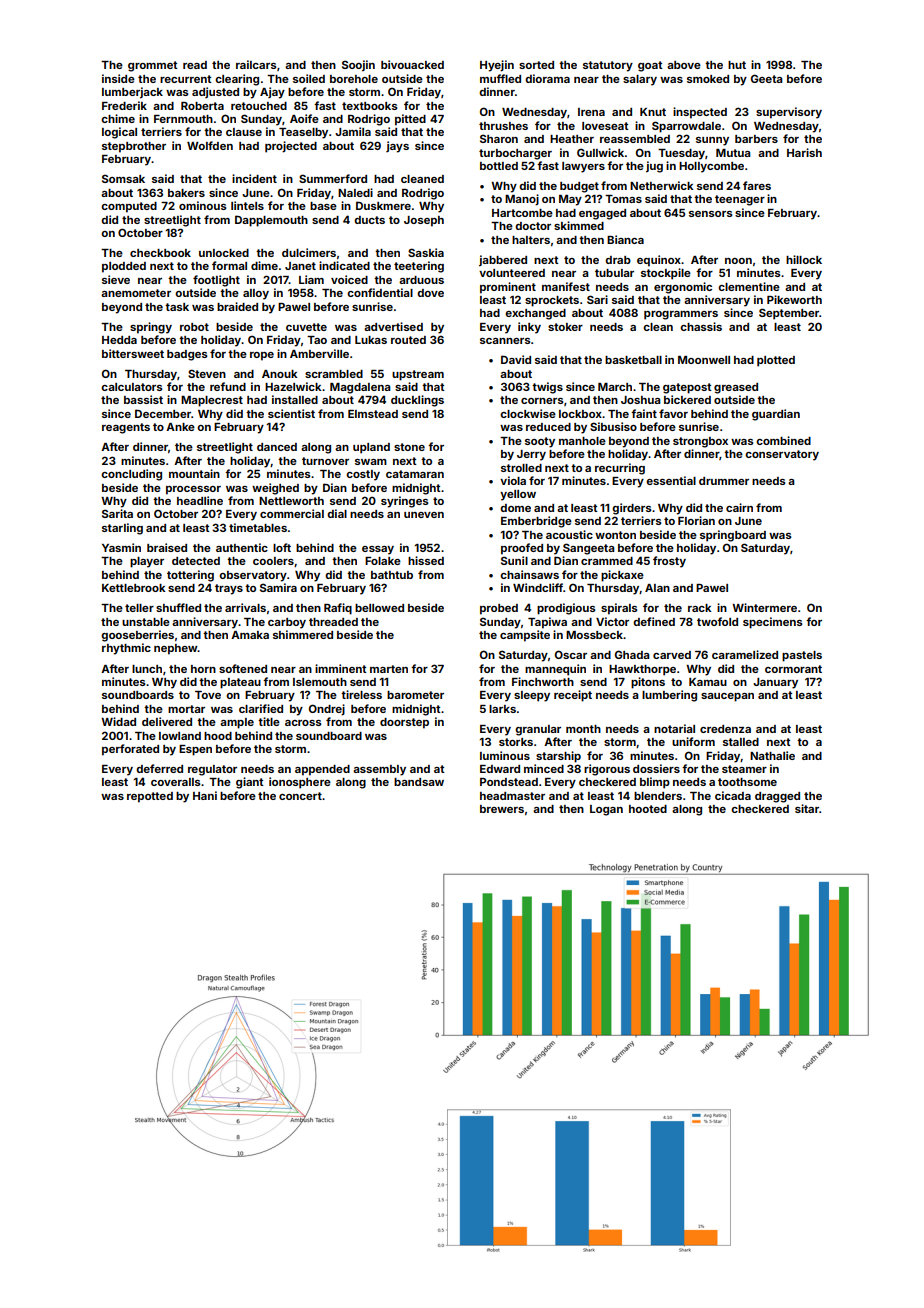 The image size is (924, 1308). What do you see at coordinates (424, 221) in the image?
I see `Joseph` at bounding box center [424, 221].
